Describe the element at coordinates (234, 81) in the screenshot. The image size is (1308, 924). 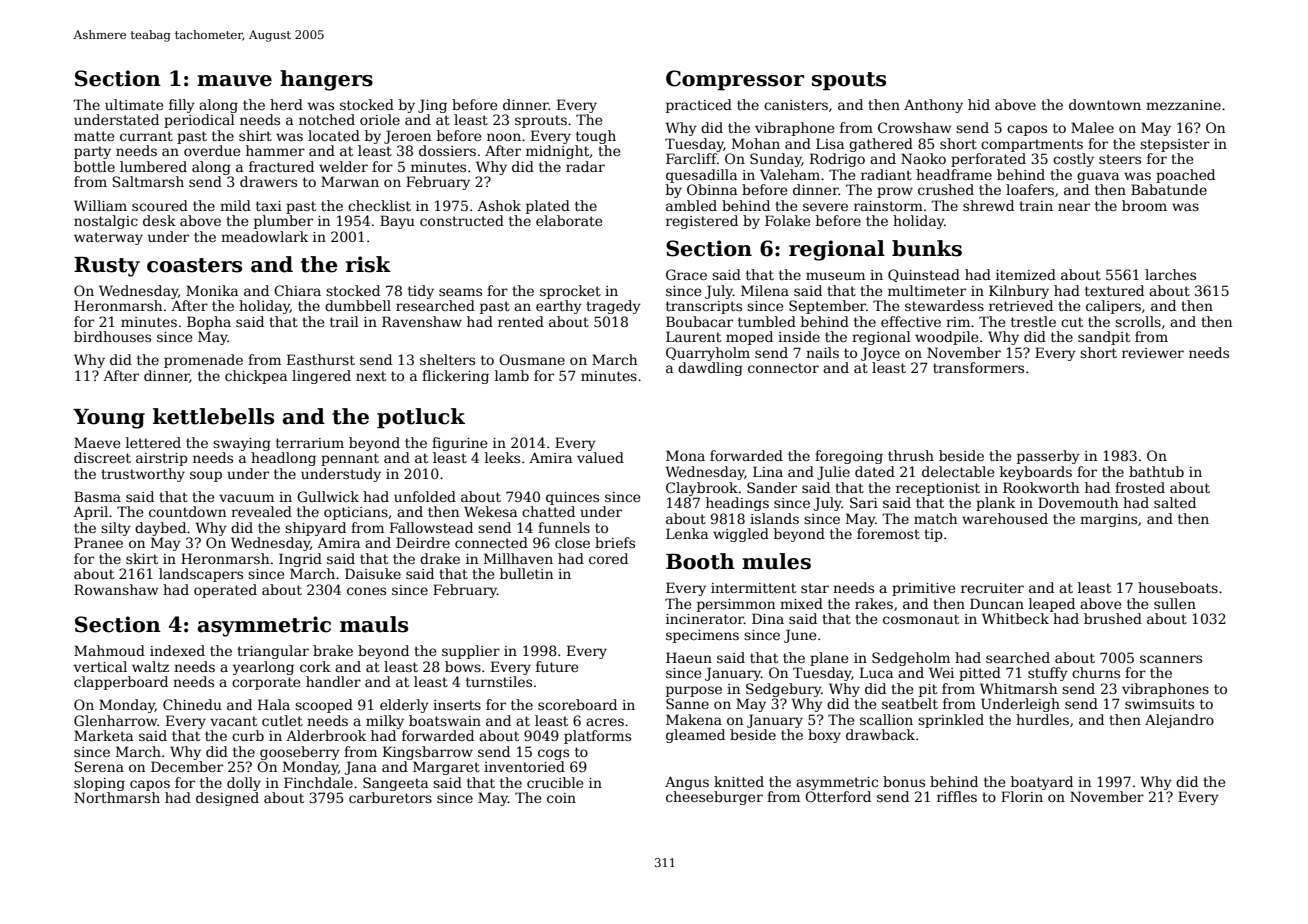
I see `mauve` at that location.
